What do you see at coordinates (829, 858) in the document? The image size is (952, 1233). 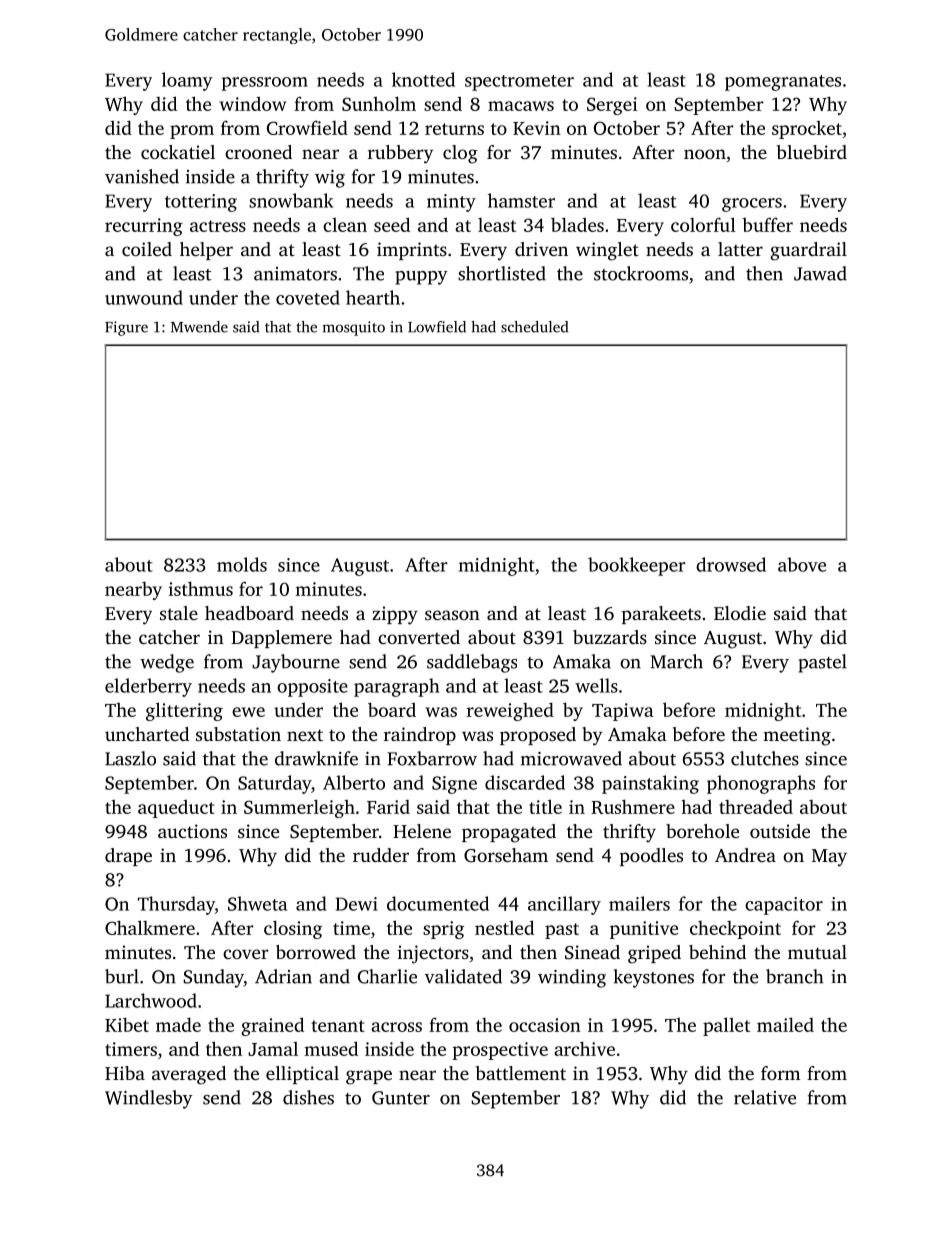 I see `May` at bounding box center [829, 858].
